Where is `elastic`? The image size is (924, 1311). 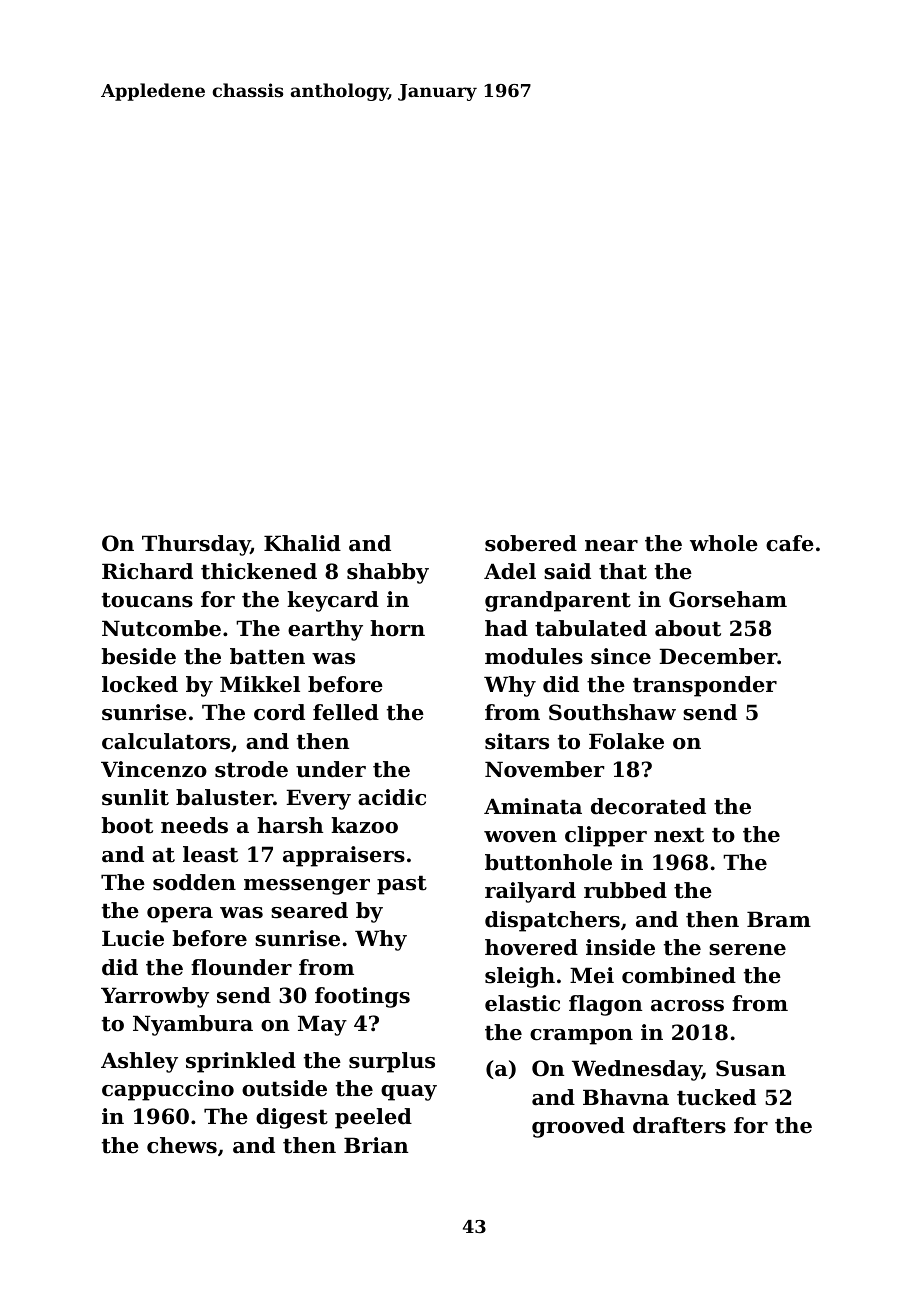
elastic is located at coordinates (522, 1003).
